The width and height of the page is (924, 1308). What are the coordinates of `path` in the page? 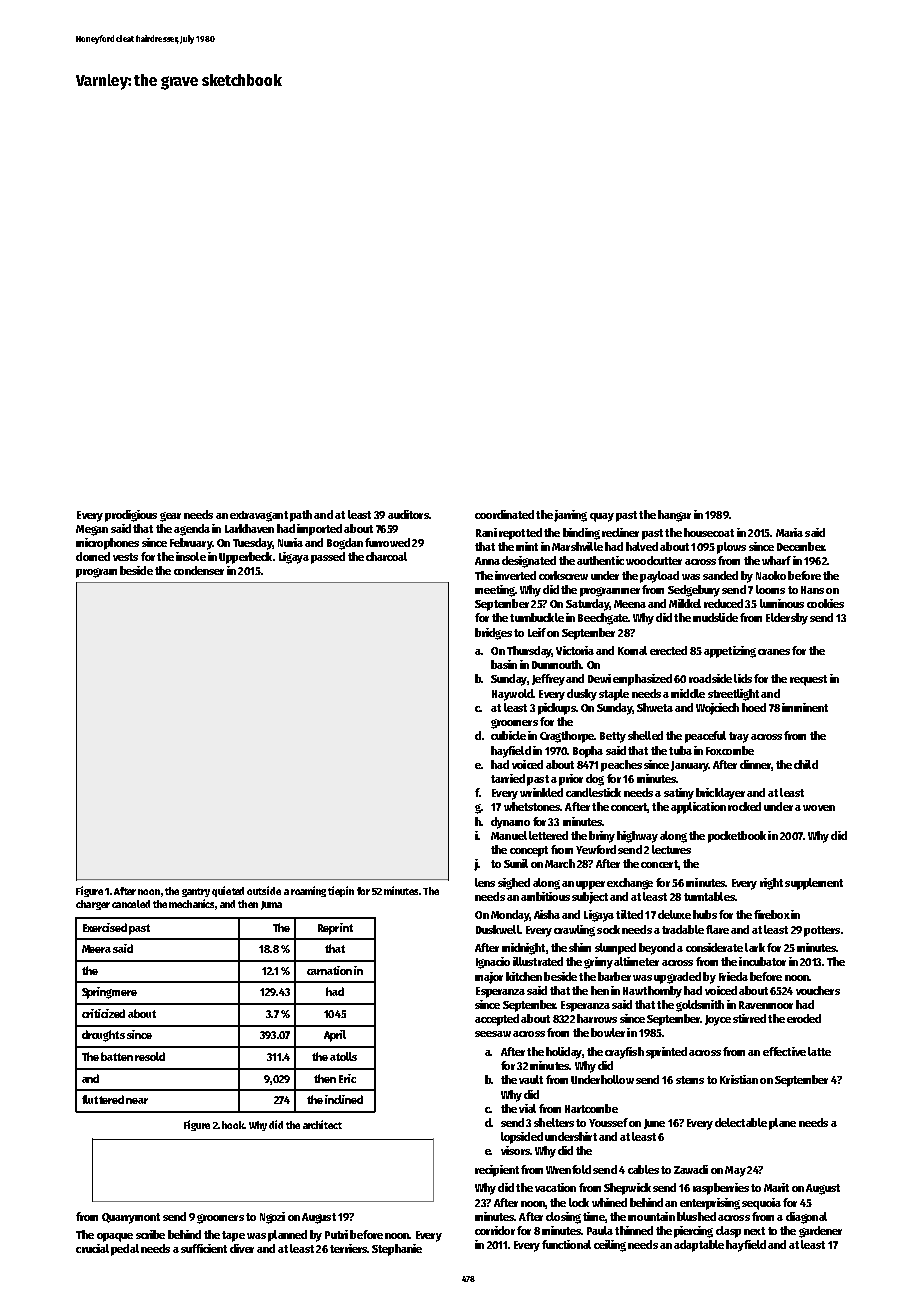 It's located at (301, 516).
